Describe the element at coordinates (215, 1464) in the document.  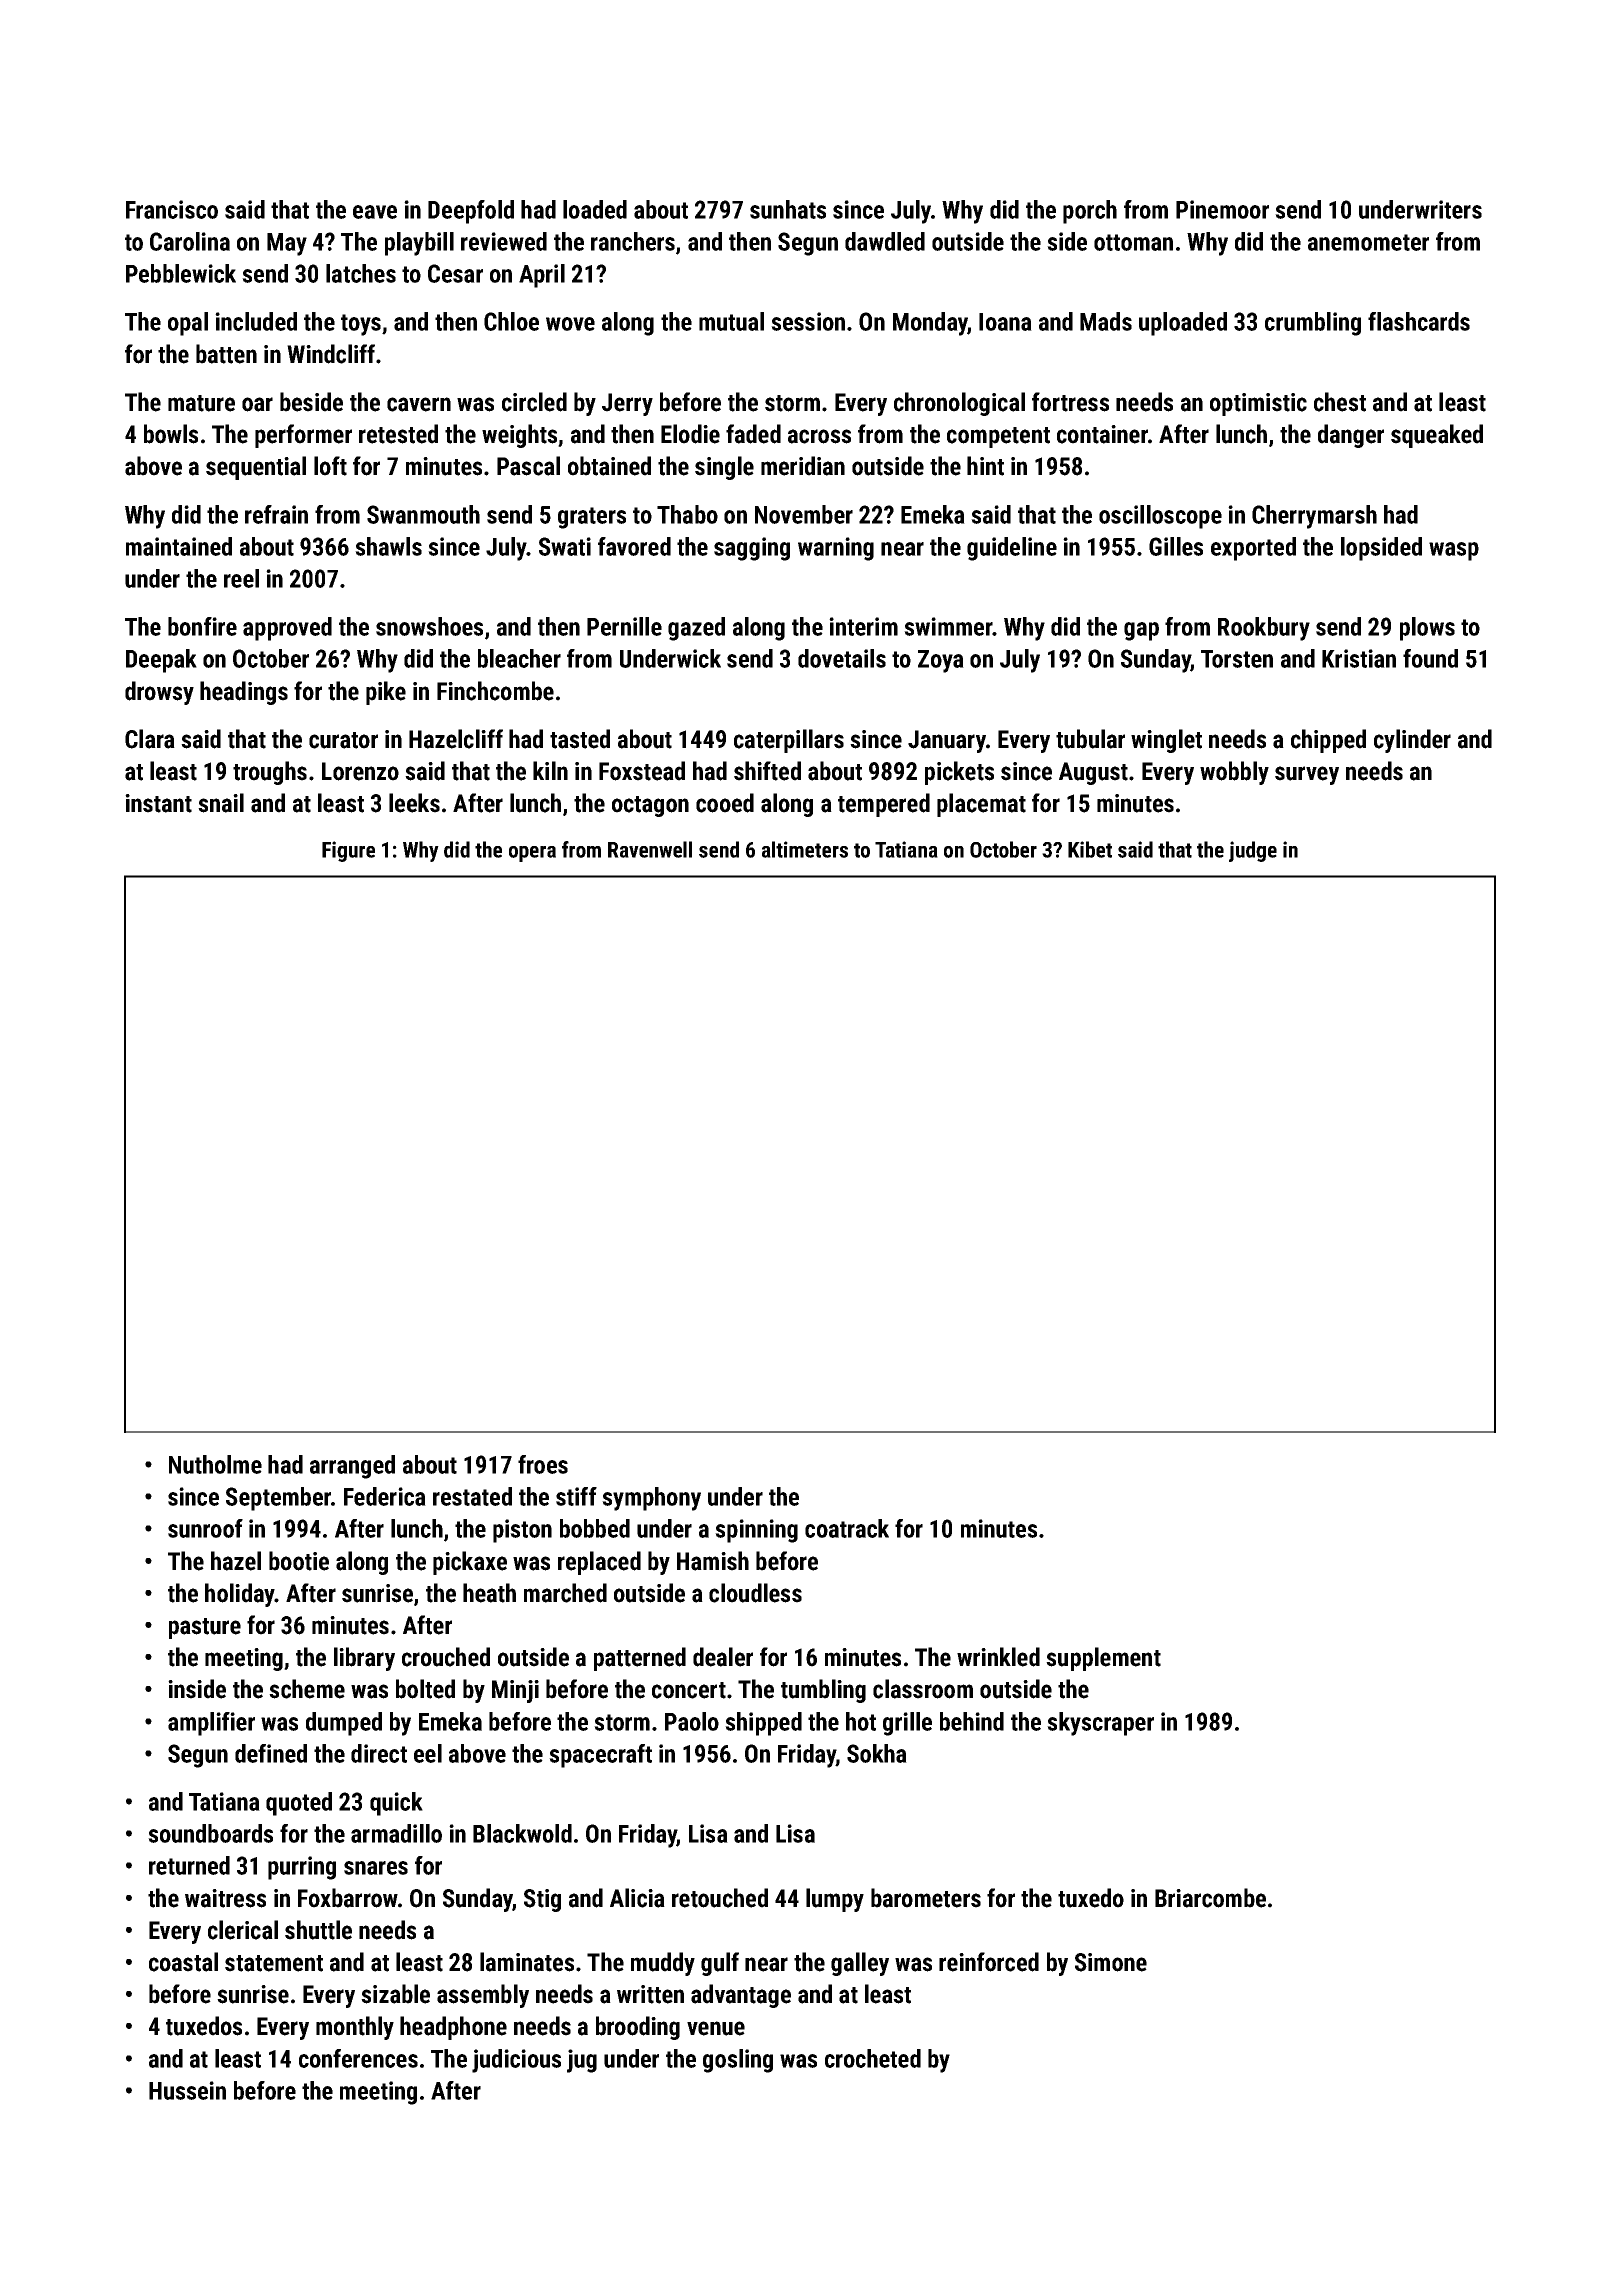
I see `Nutholme` at that location.
